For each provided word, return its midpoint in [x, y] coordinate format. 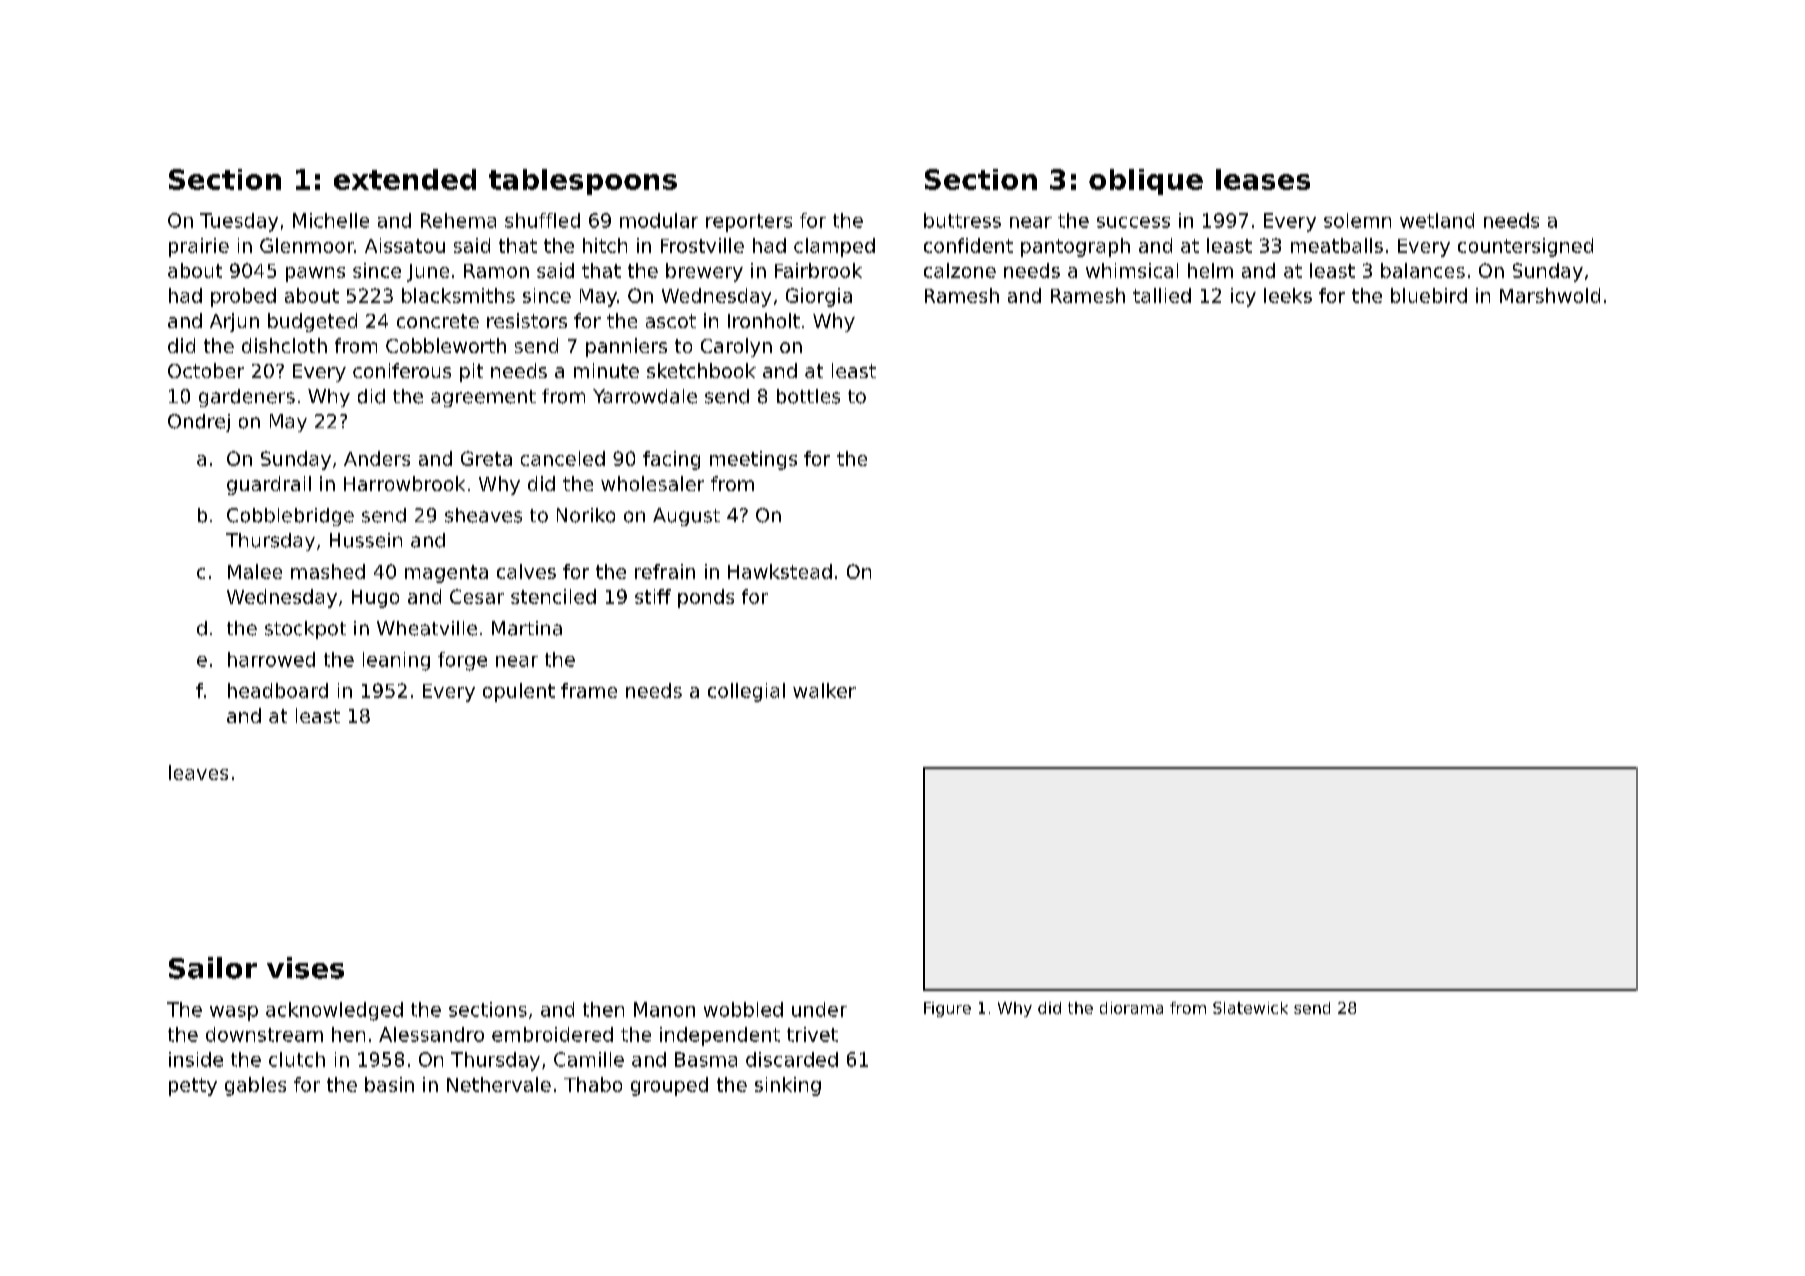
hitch [605, 245]
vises [305, 968]
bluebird [1429, 295]
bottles [808, 396]
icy [1243, 297]
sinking [788, 1086]
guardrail [269, 485]
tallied [1162, 295]
